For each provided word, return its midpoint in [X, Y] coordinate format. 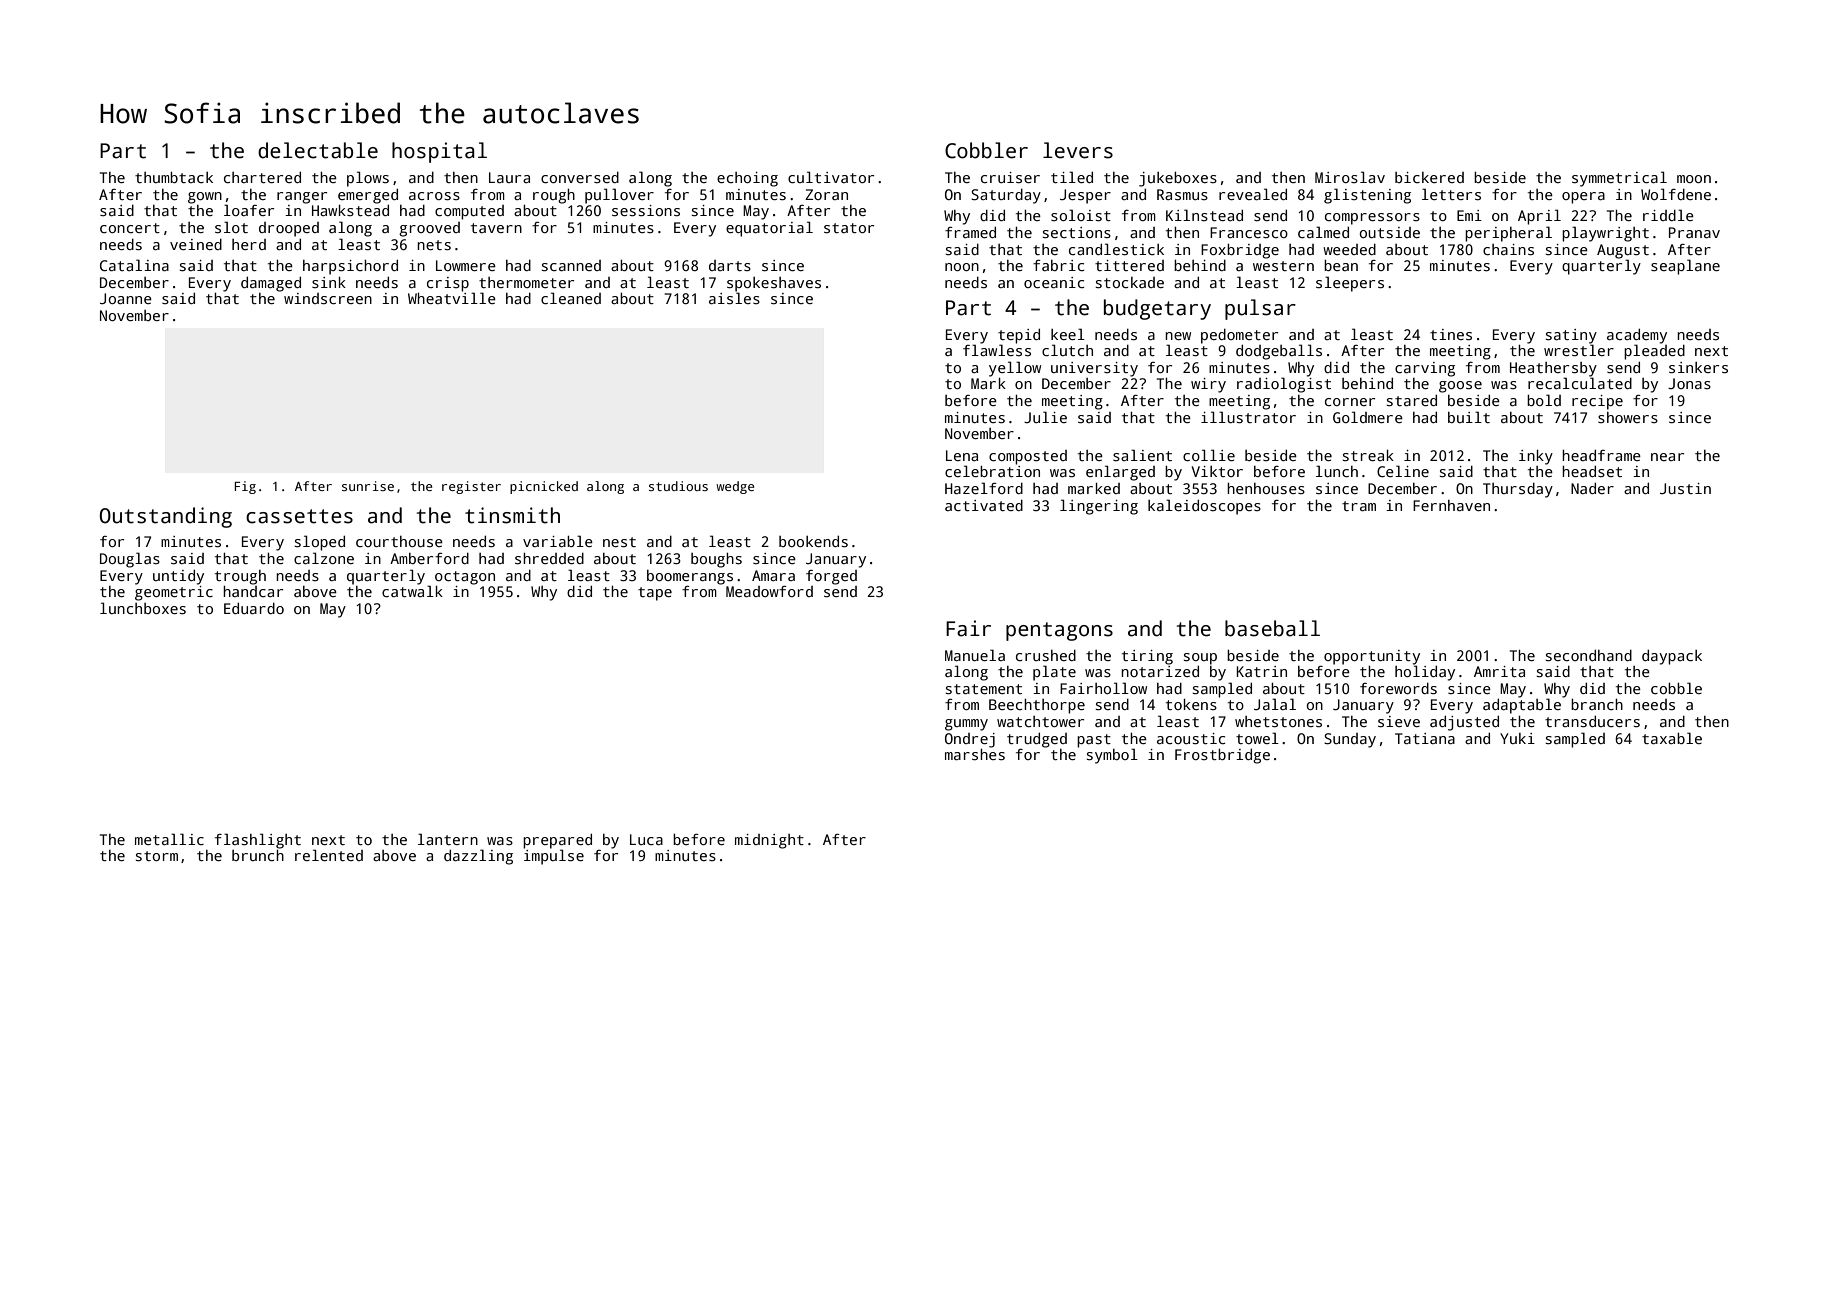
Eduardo [254, 608]
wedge [735, 487]
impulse [554, 857]
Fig [245, 487]
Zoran [826, 194]
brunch [258, 855]
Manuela [975, 655]
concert [130, 228]
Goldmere [1368, 417]
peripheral [1508, 234]
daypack [1672, 657]
